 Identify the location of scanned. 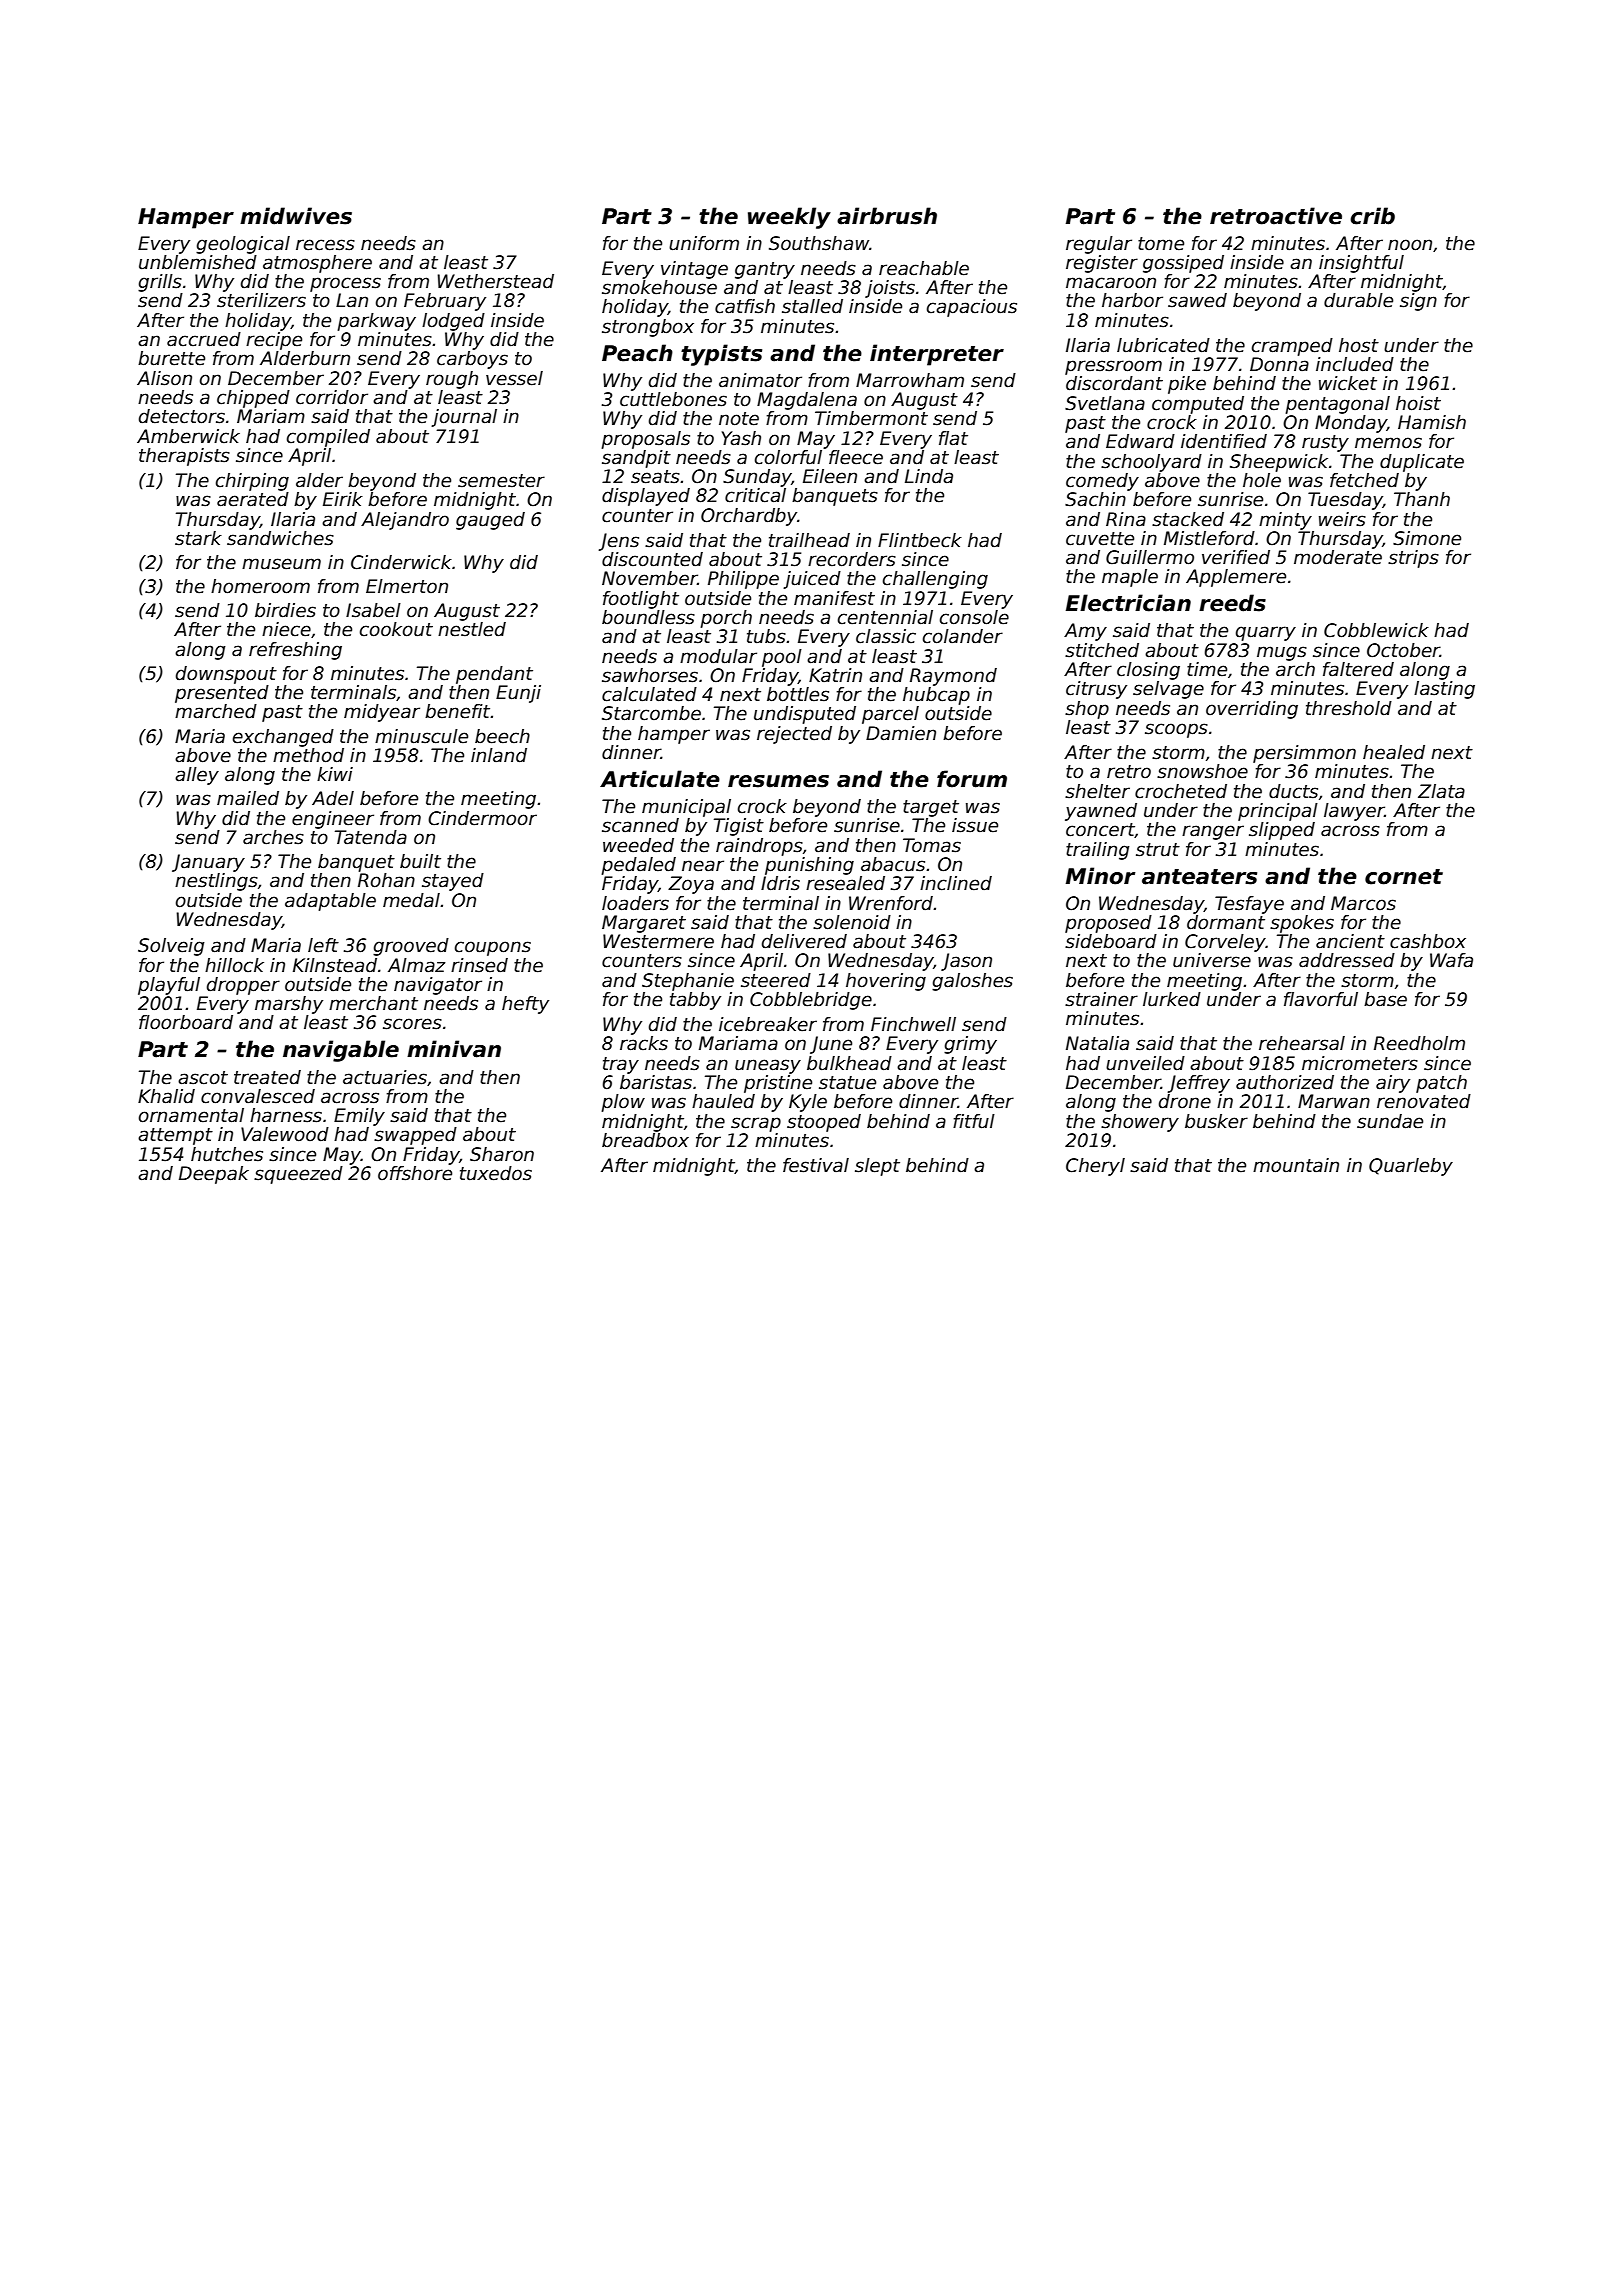
(640, 825).
